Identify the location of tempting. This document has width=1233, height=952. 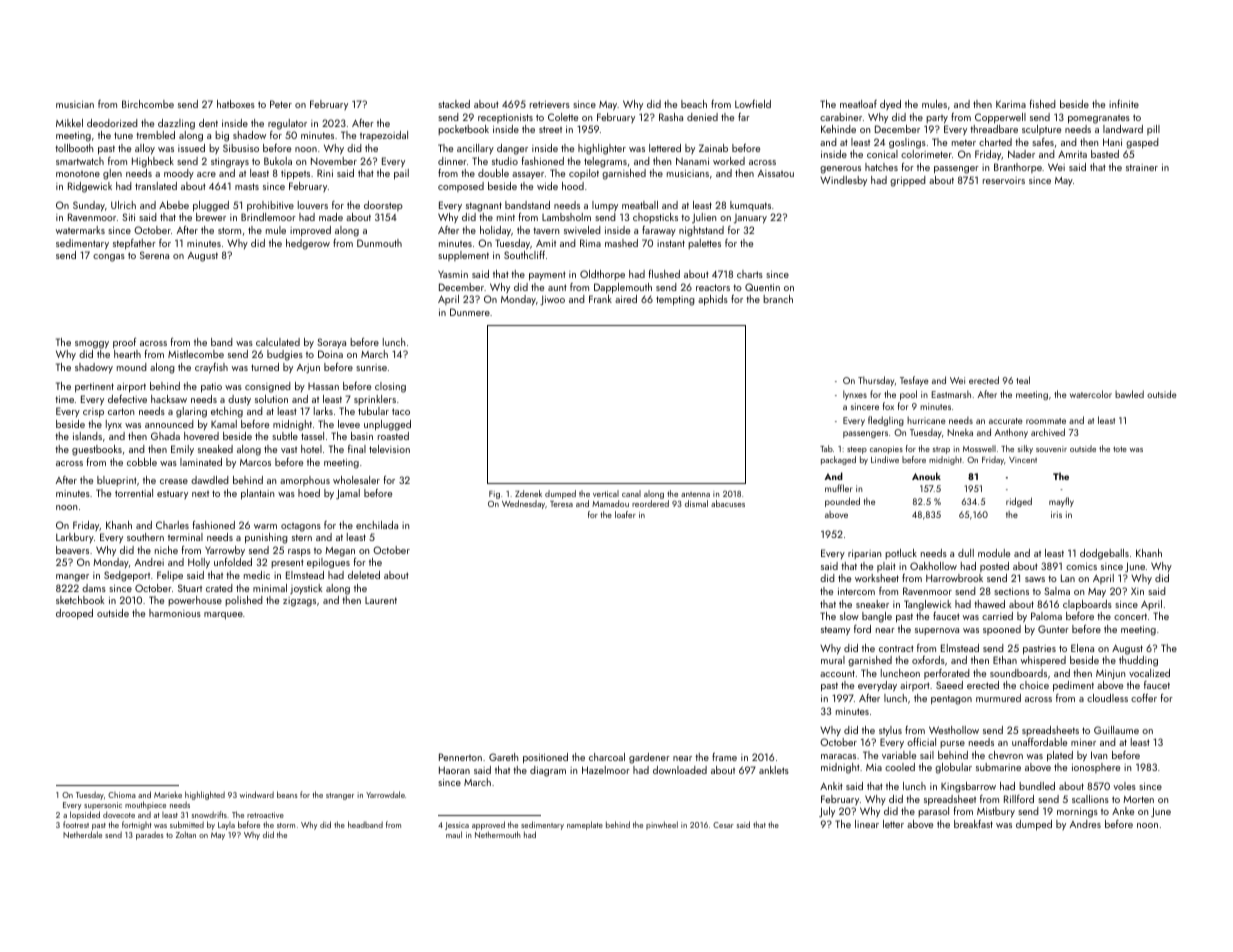
(675, 301).
